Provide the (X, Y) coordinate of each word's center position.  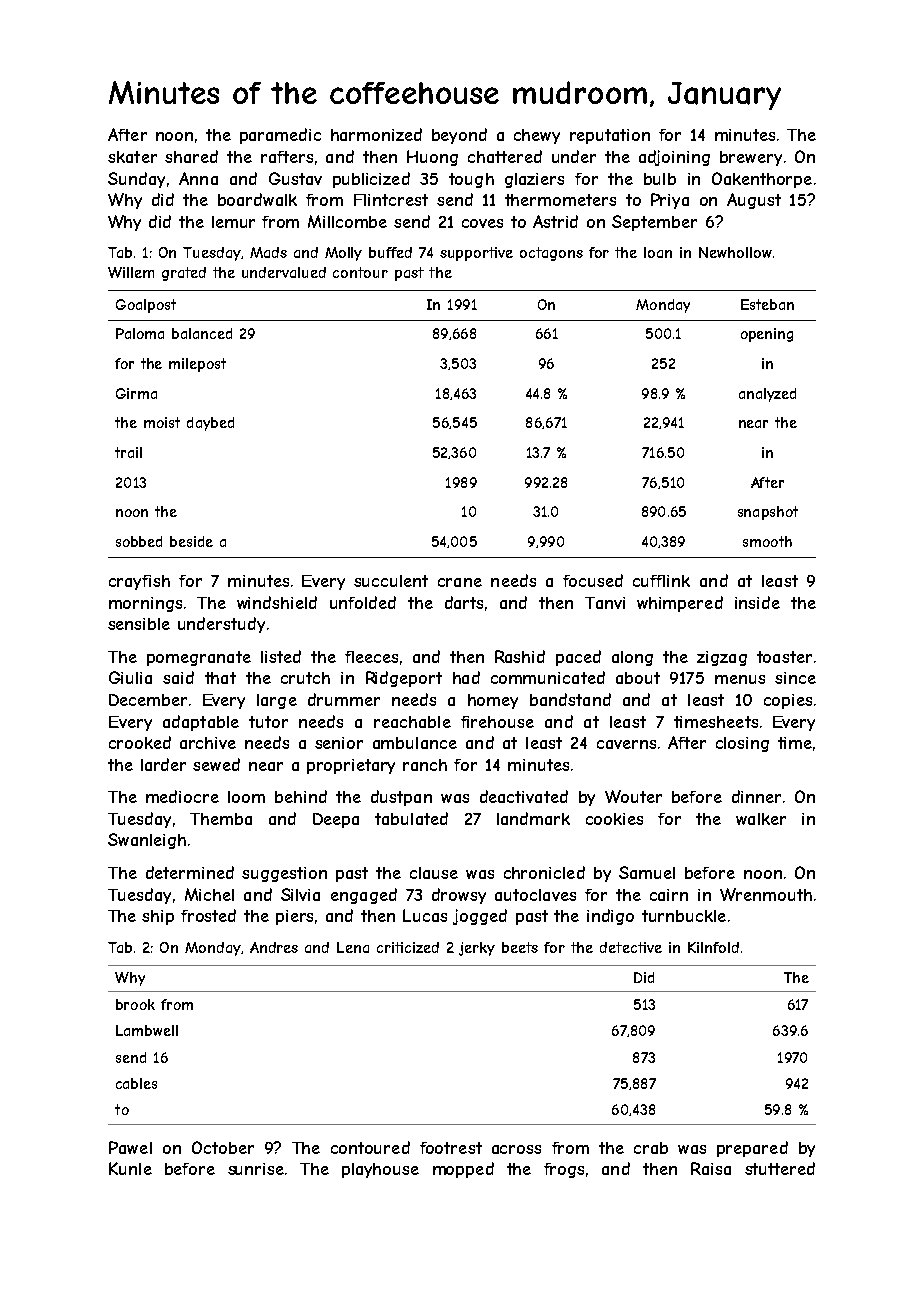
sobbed (139, 541)
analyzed (767, 395)
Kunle (130, 1168)
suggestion (284, 874)
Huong (432, 158)
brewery (751, 158)
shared (191, 156)
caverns (626, 744)
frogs (564, 1170)
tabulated (411, 818)
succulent (391, 581)
